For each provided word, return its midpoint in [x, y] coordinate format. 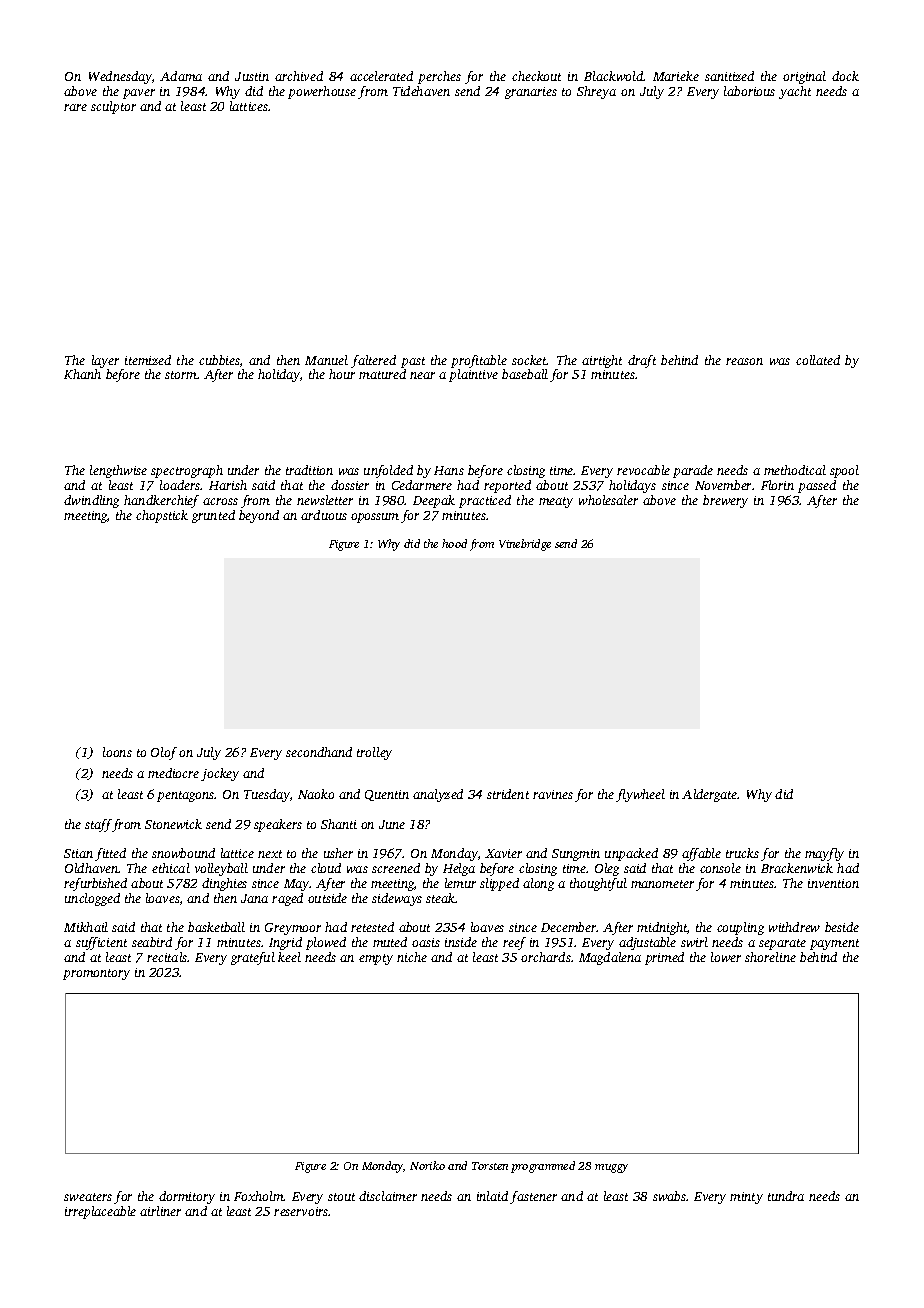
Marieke [676, 76]
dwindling [91, 501]
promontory [96, 974]
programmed [543, 1167]
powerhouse [322, 92]
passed [817, 486]
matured [382, 374]
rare [75, 107]
